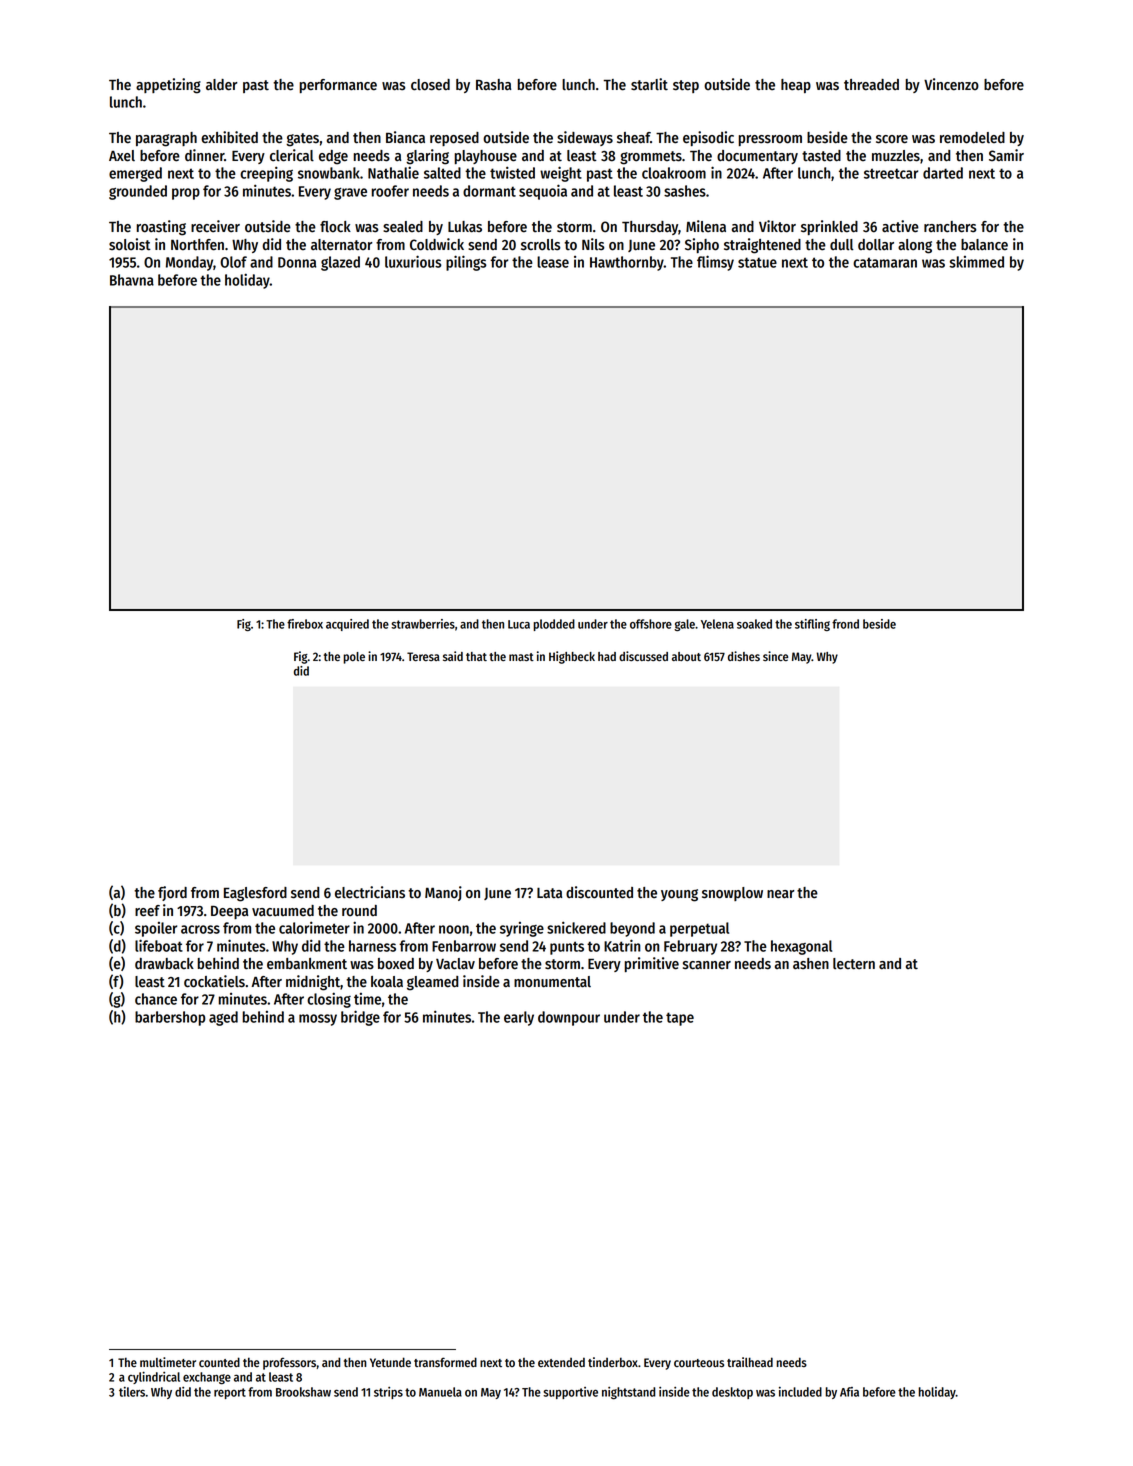 The height and width of the document is (1466, 1133). I want to click on reef, so click(147, 911).
